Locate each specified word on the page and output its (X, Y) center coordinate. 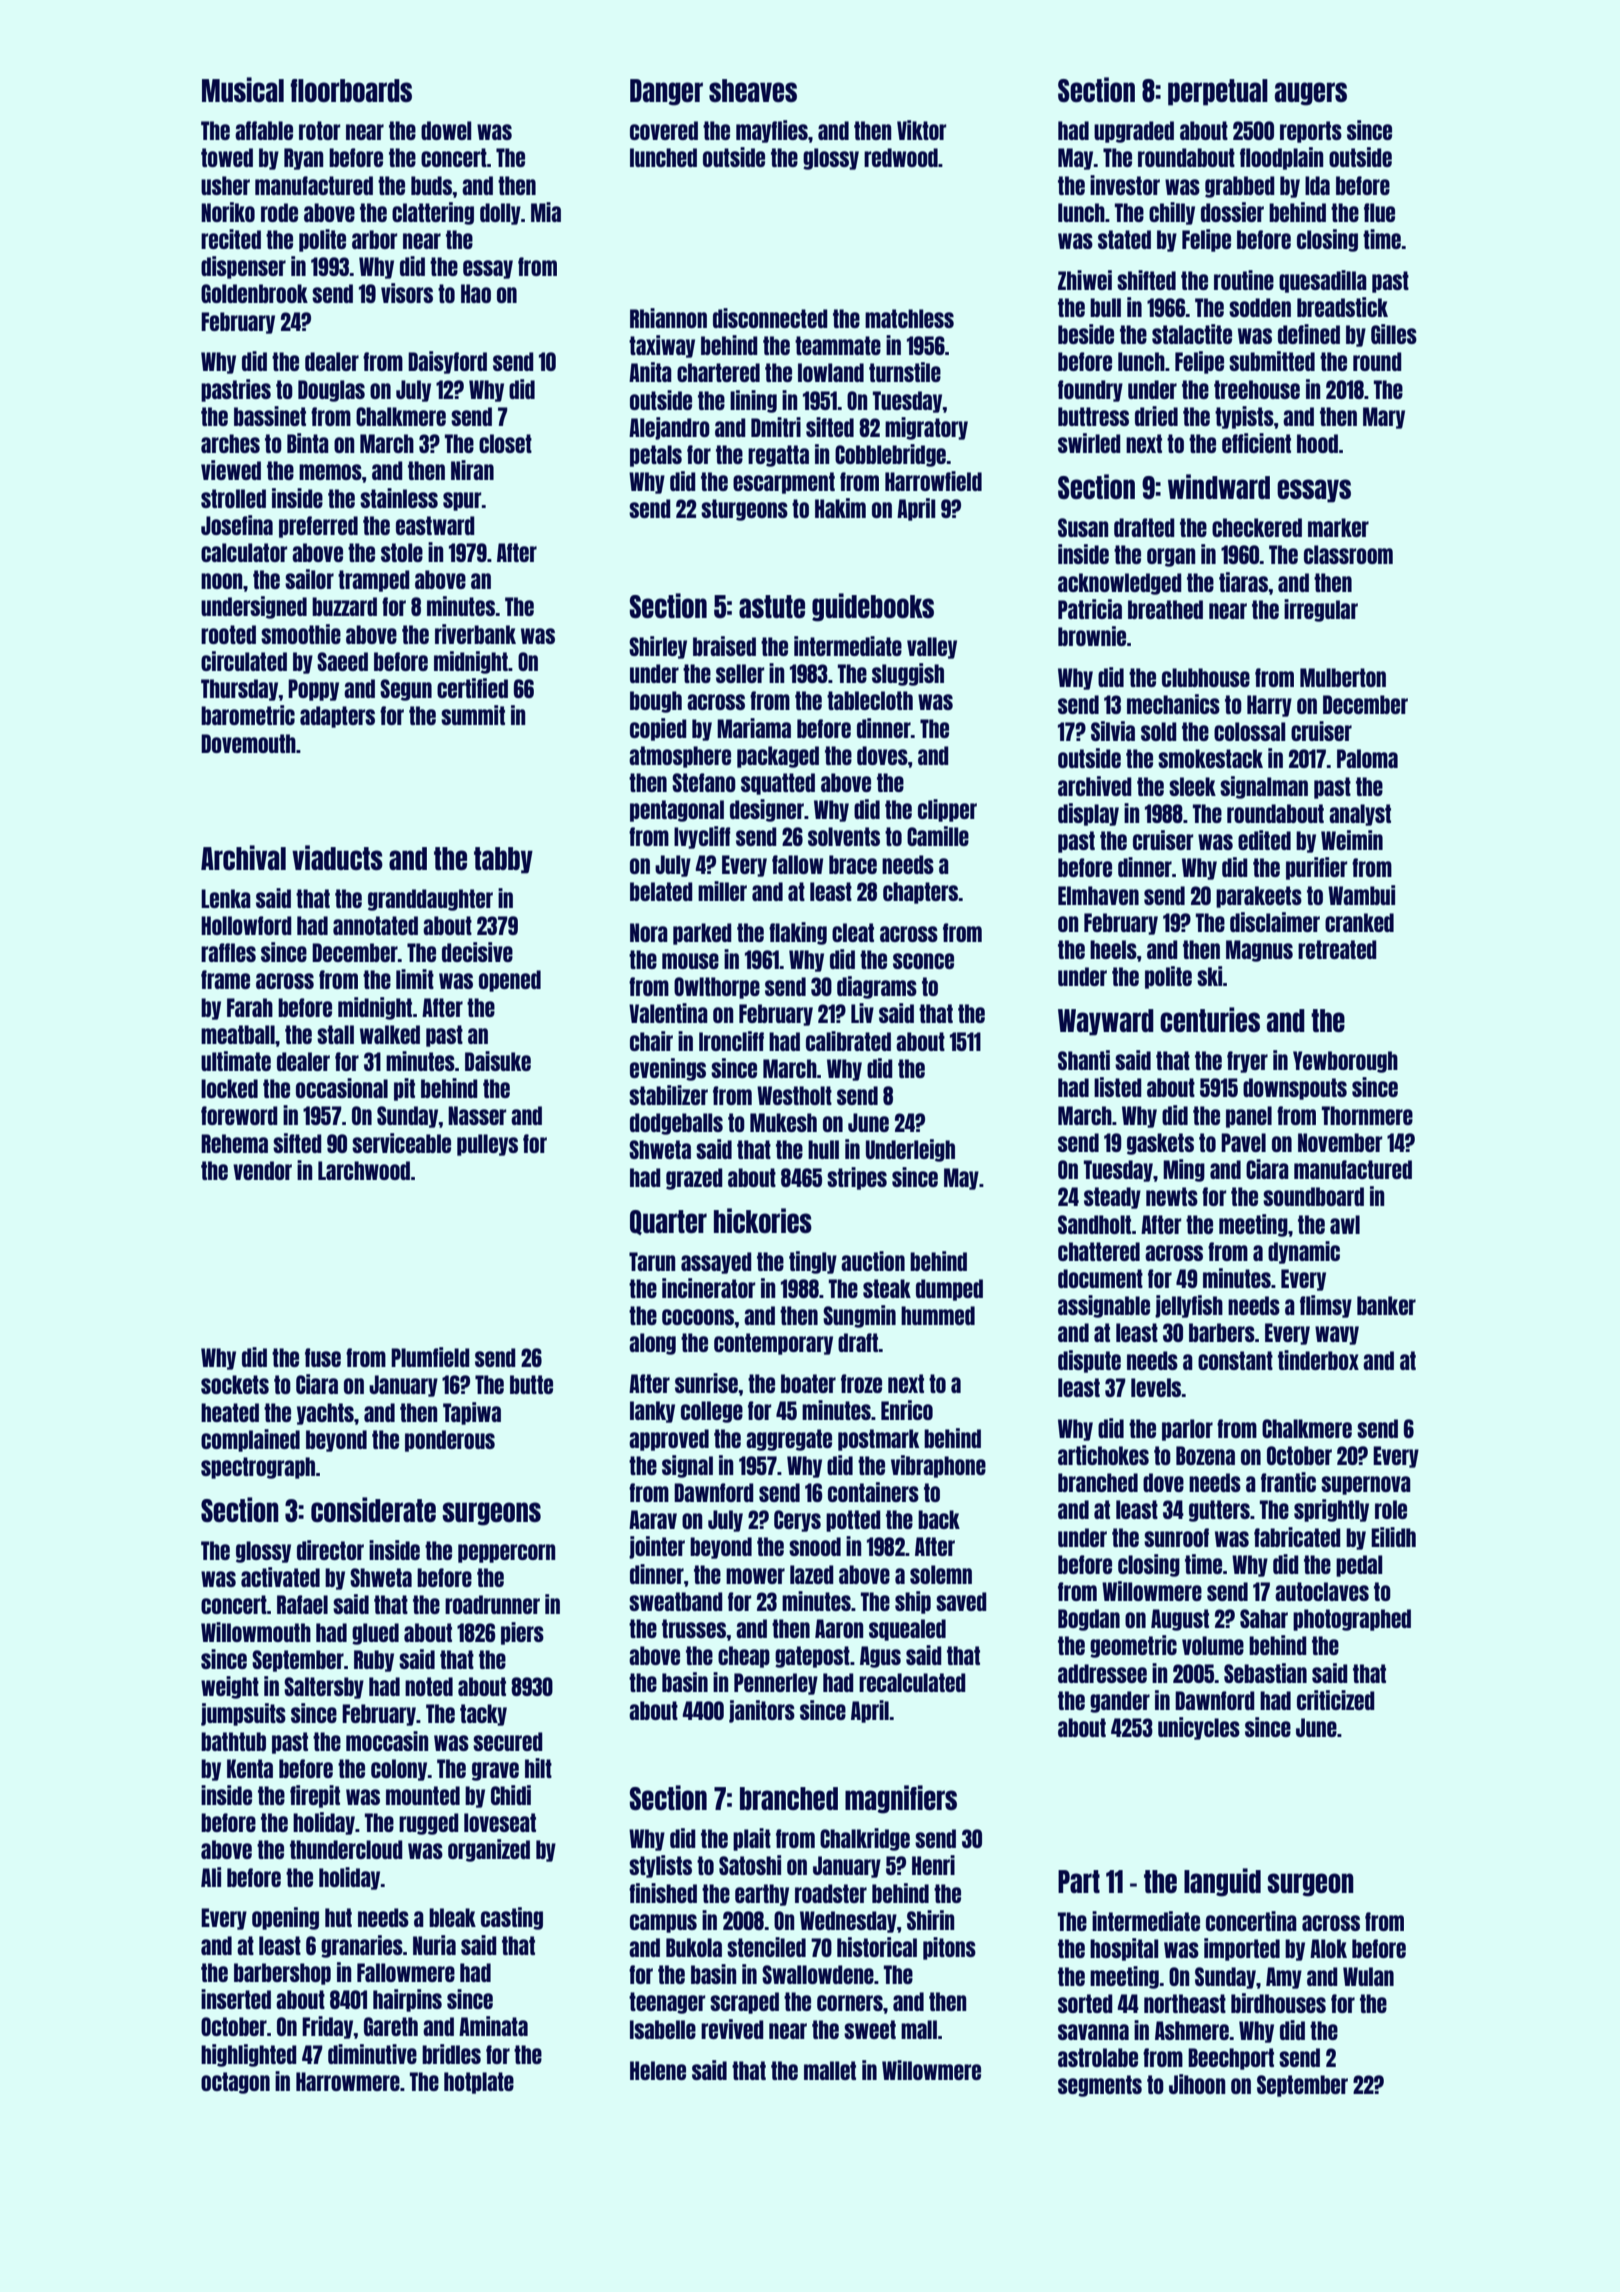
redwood (901, 157)
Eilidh (1393, 1537)
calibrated (848, 1041)
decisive (477, 952)
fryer (1247, 1062)
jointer (657, 1547)
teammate (838, 345)
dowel (446, 130)
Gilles (1394, 334)
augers (1311, 94)
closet (505, 443)
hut (338, 1917)
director (330, 1550)
